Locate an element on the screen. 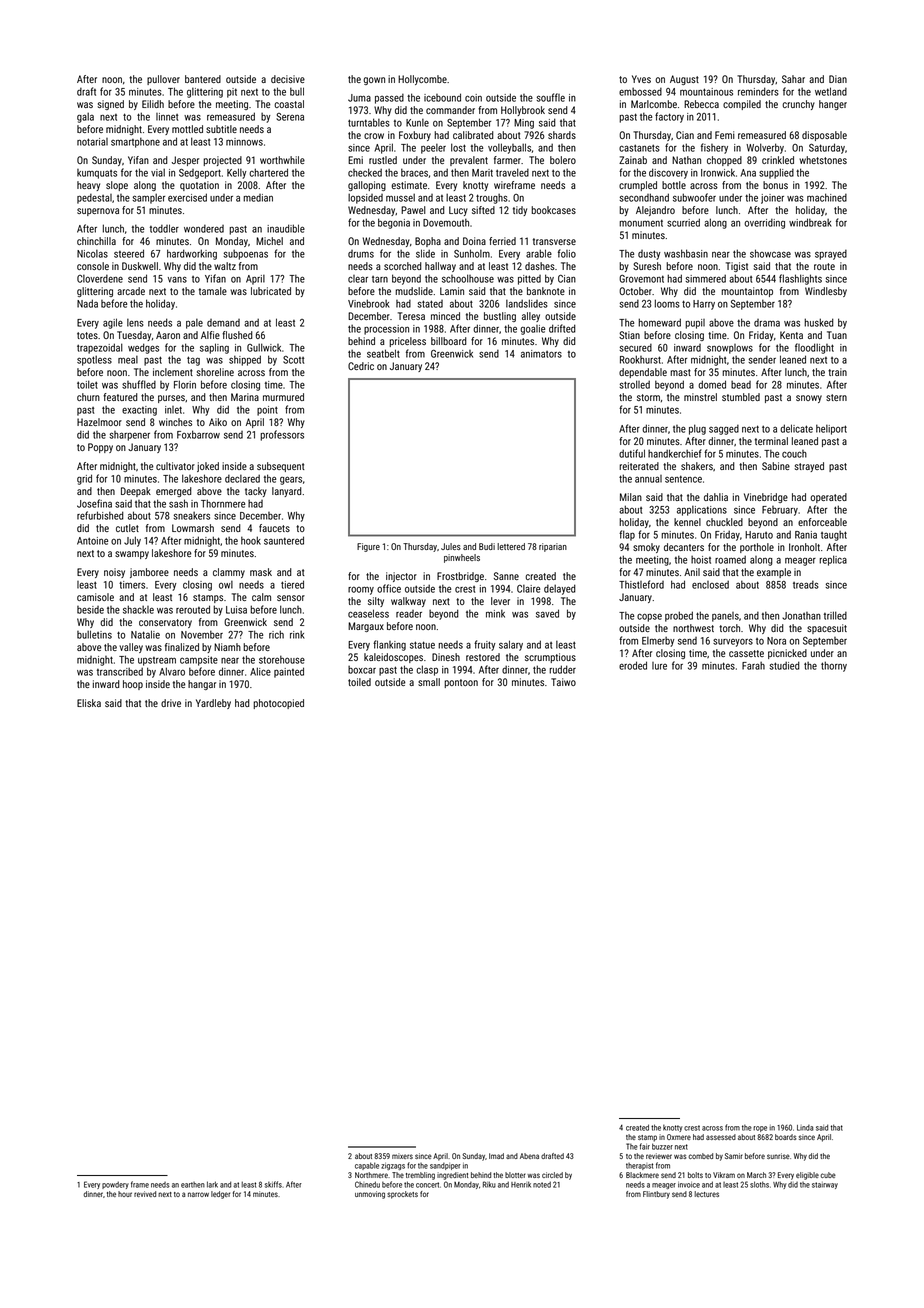 The height and width of the screenshot is (1308, 924). Farah is located at coordinates (753, 666).
